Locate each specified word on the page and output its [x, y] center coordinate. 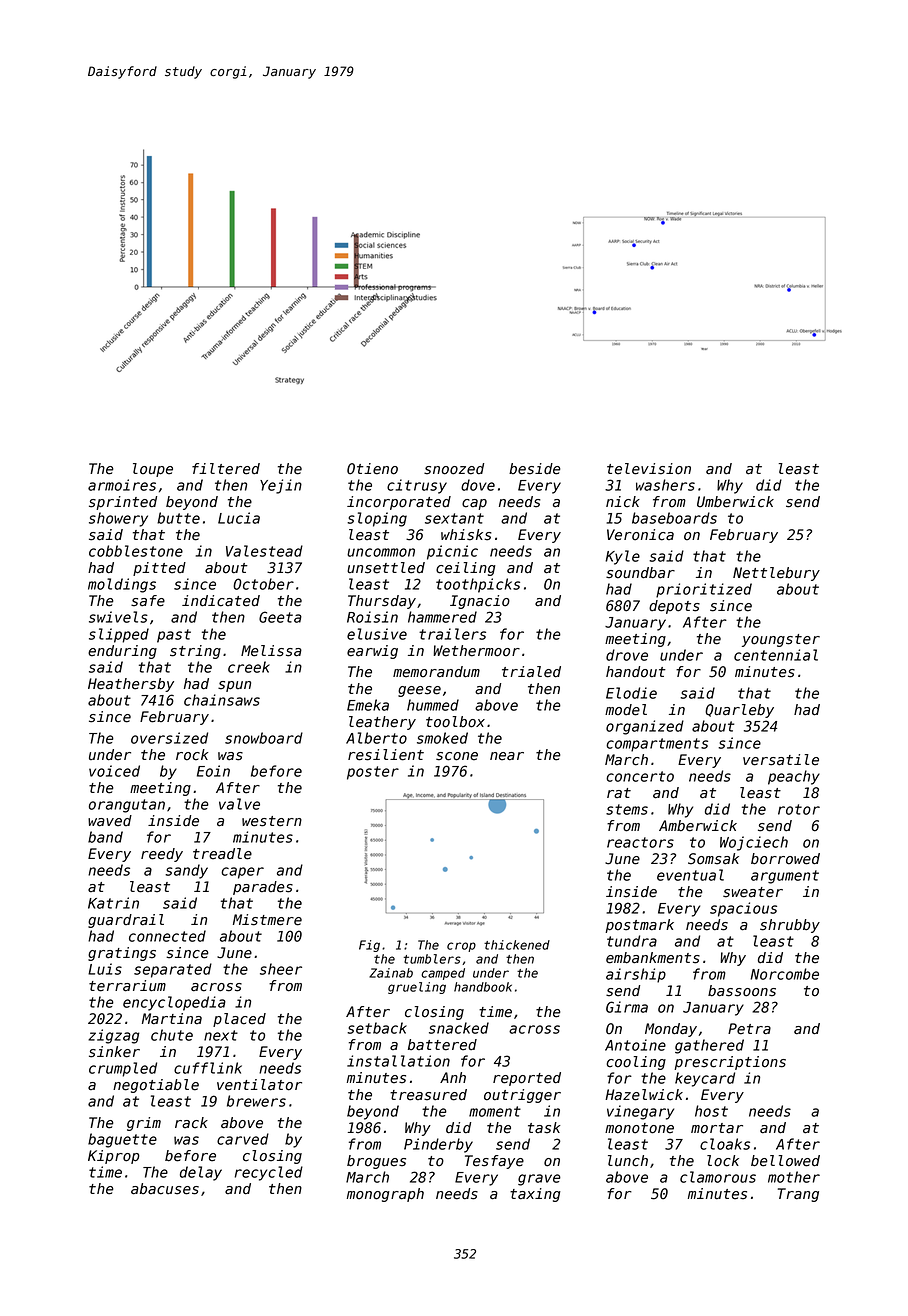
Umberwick [735, 502]
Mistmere [267, 920]
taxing [535, 1195]
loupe [153, 470]
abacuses [165, 1189]
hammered [442, 617]
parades [263, 888]
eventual [690, 875]
